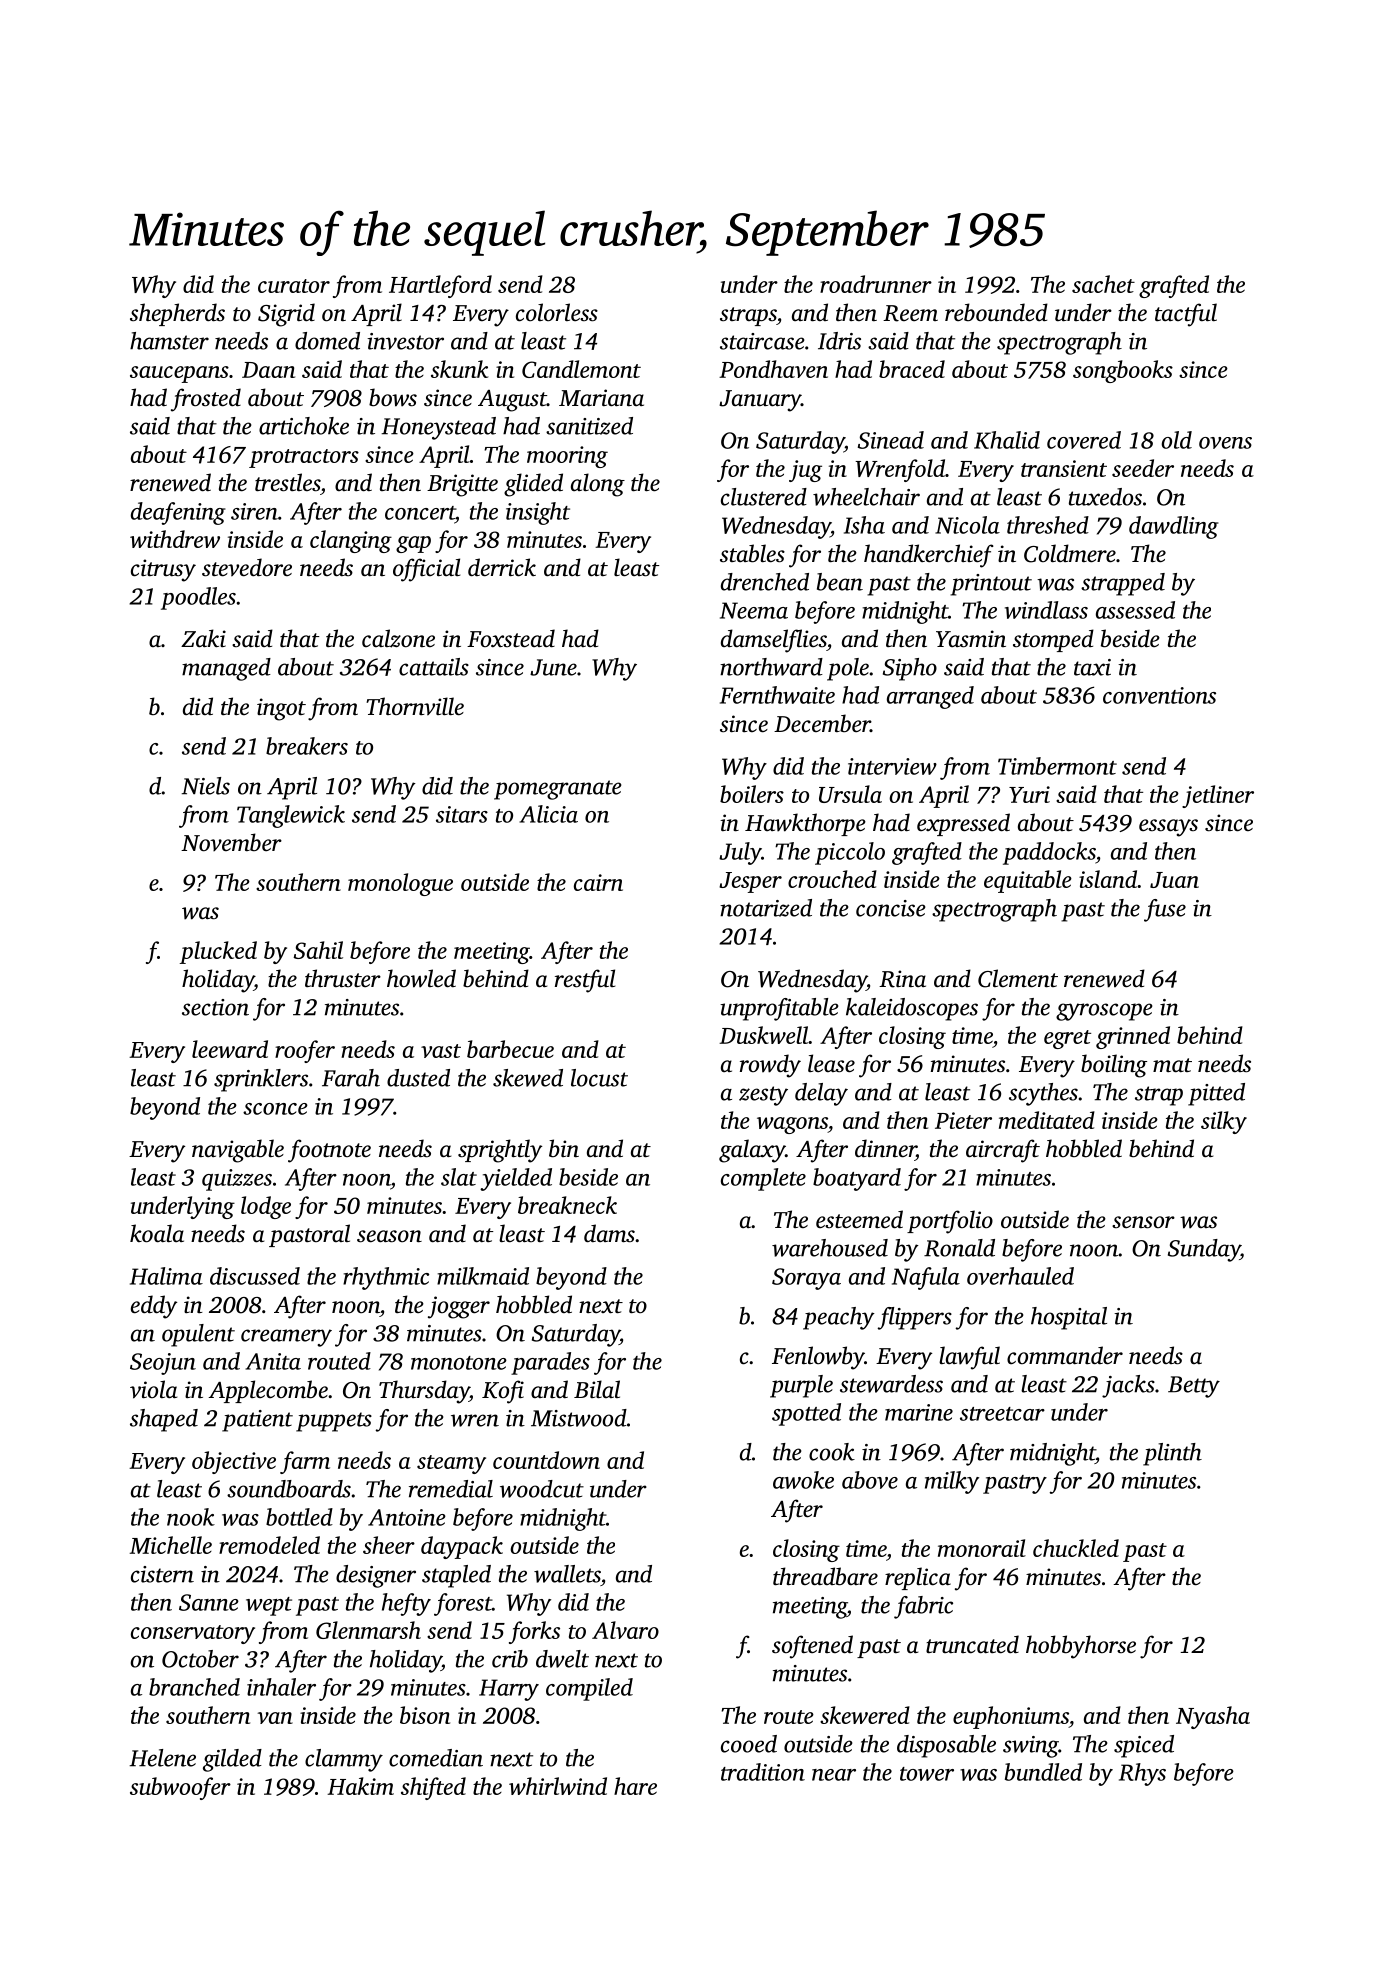  I want to click on jacks, so click(1128, 1386).
